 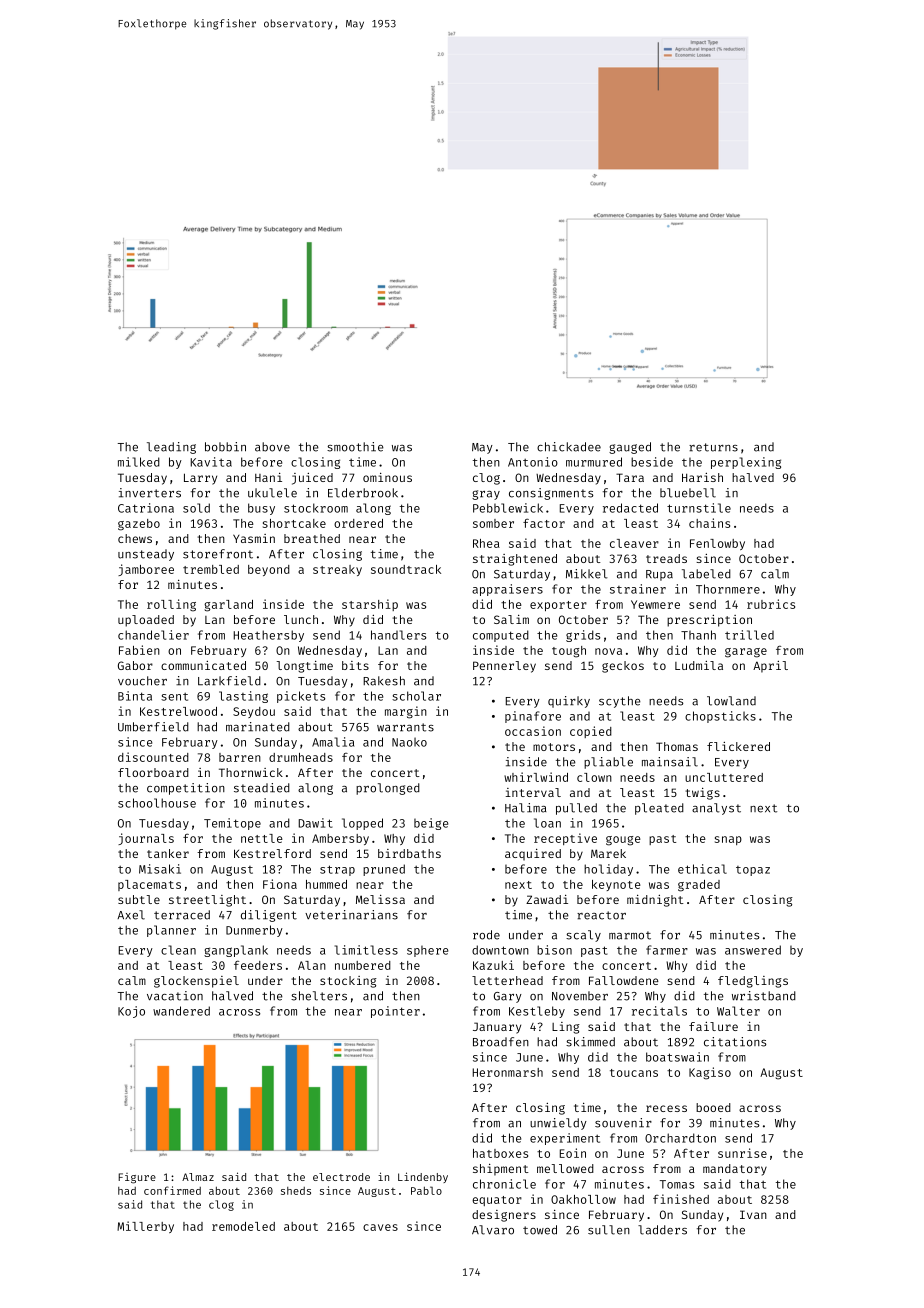 What do you see at coordinates (601, 915) in the screenshot?
I see `reactor` at bounding box center [601, 915].
